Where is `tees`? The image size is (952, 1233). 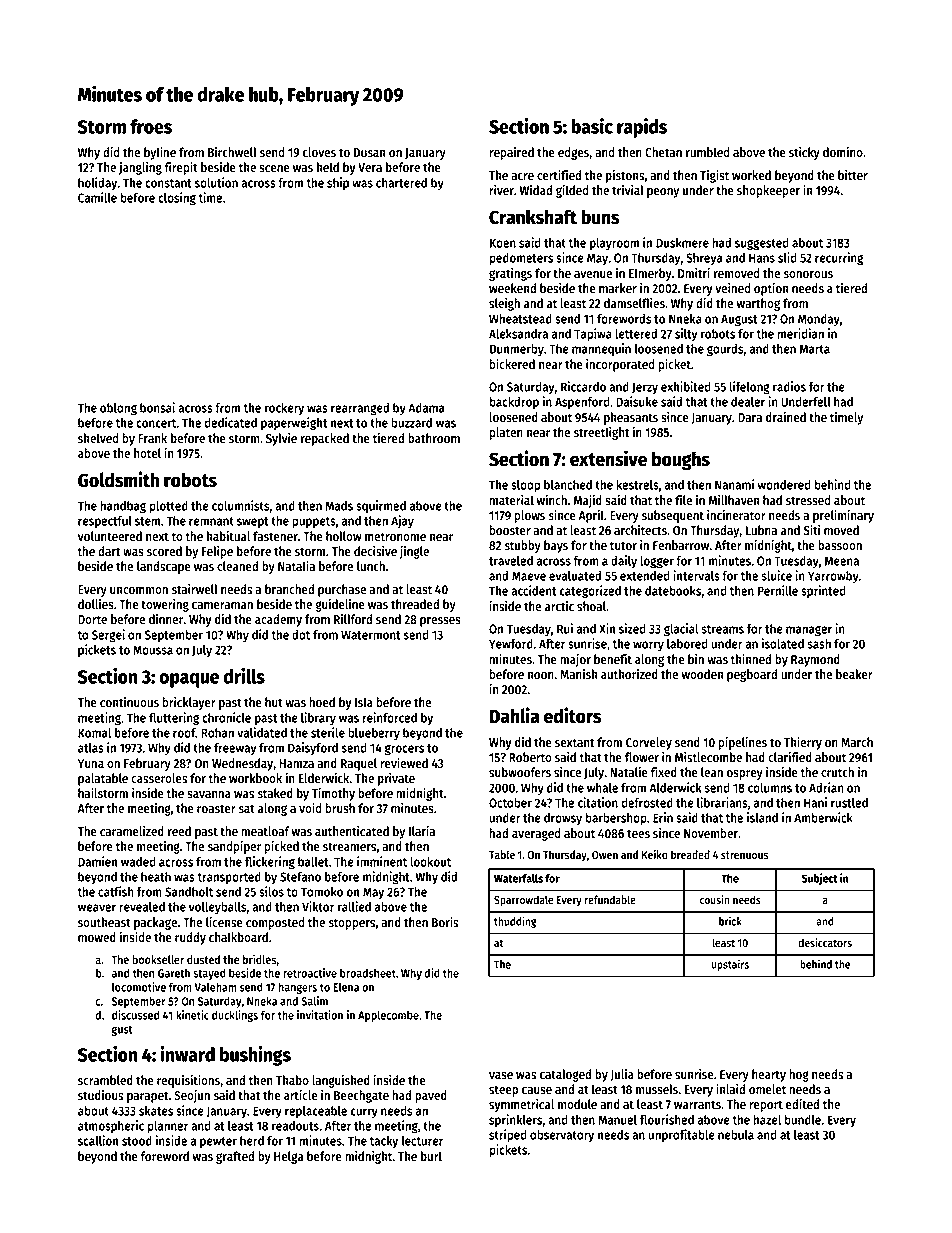
tees is located at coordinates (638, 834).
